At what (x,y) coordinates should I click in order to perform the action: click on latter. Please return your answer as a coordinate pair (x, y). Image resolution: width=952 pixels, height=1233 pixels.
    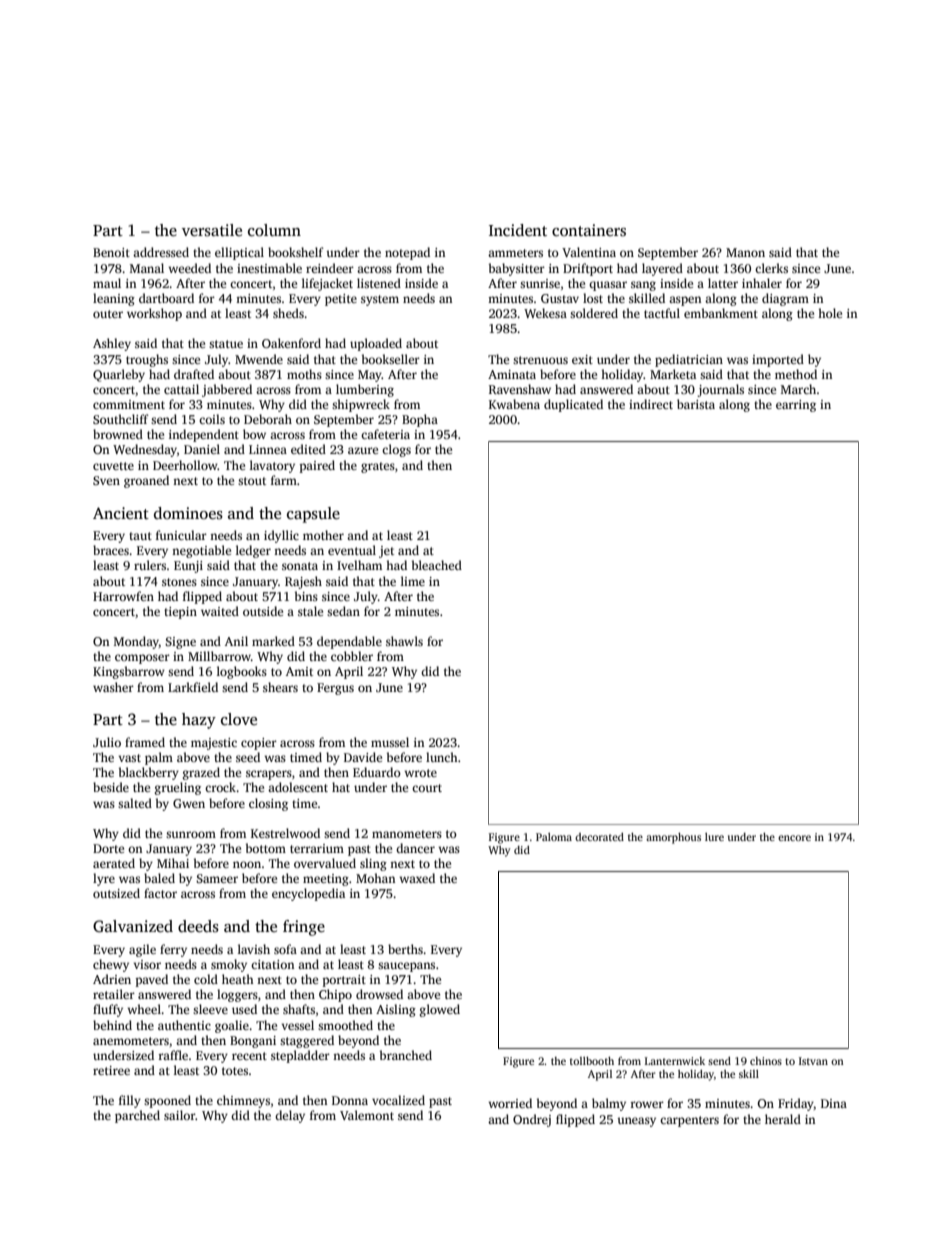
    Looking at the image, I should click on (723, 283).
